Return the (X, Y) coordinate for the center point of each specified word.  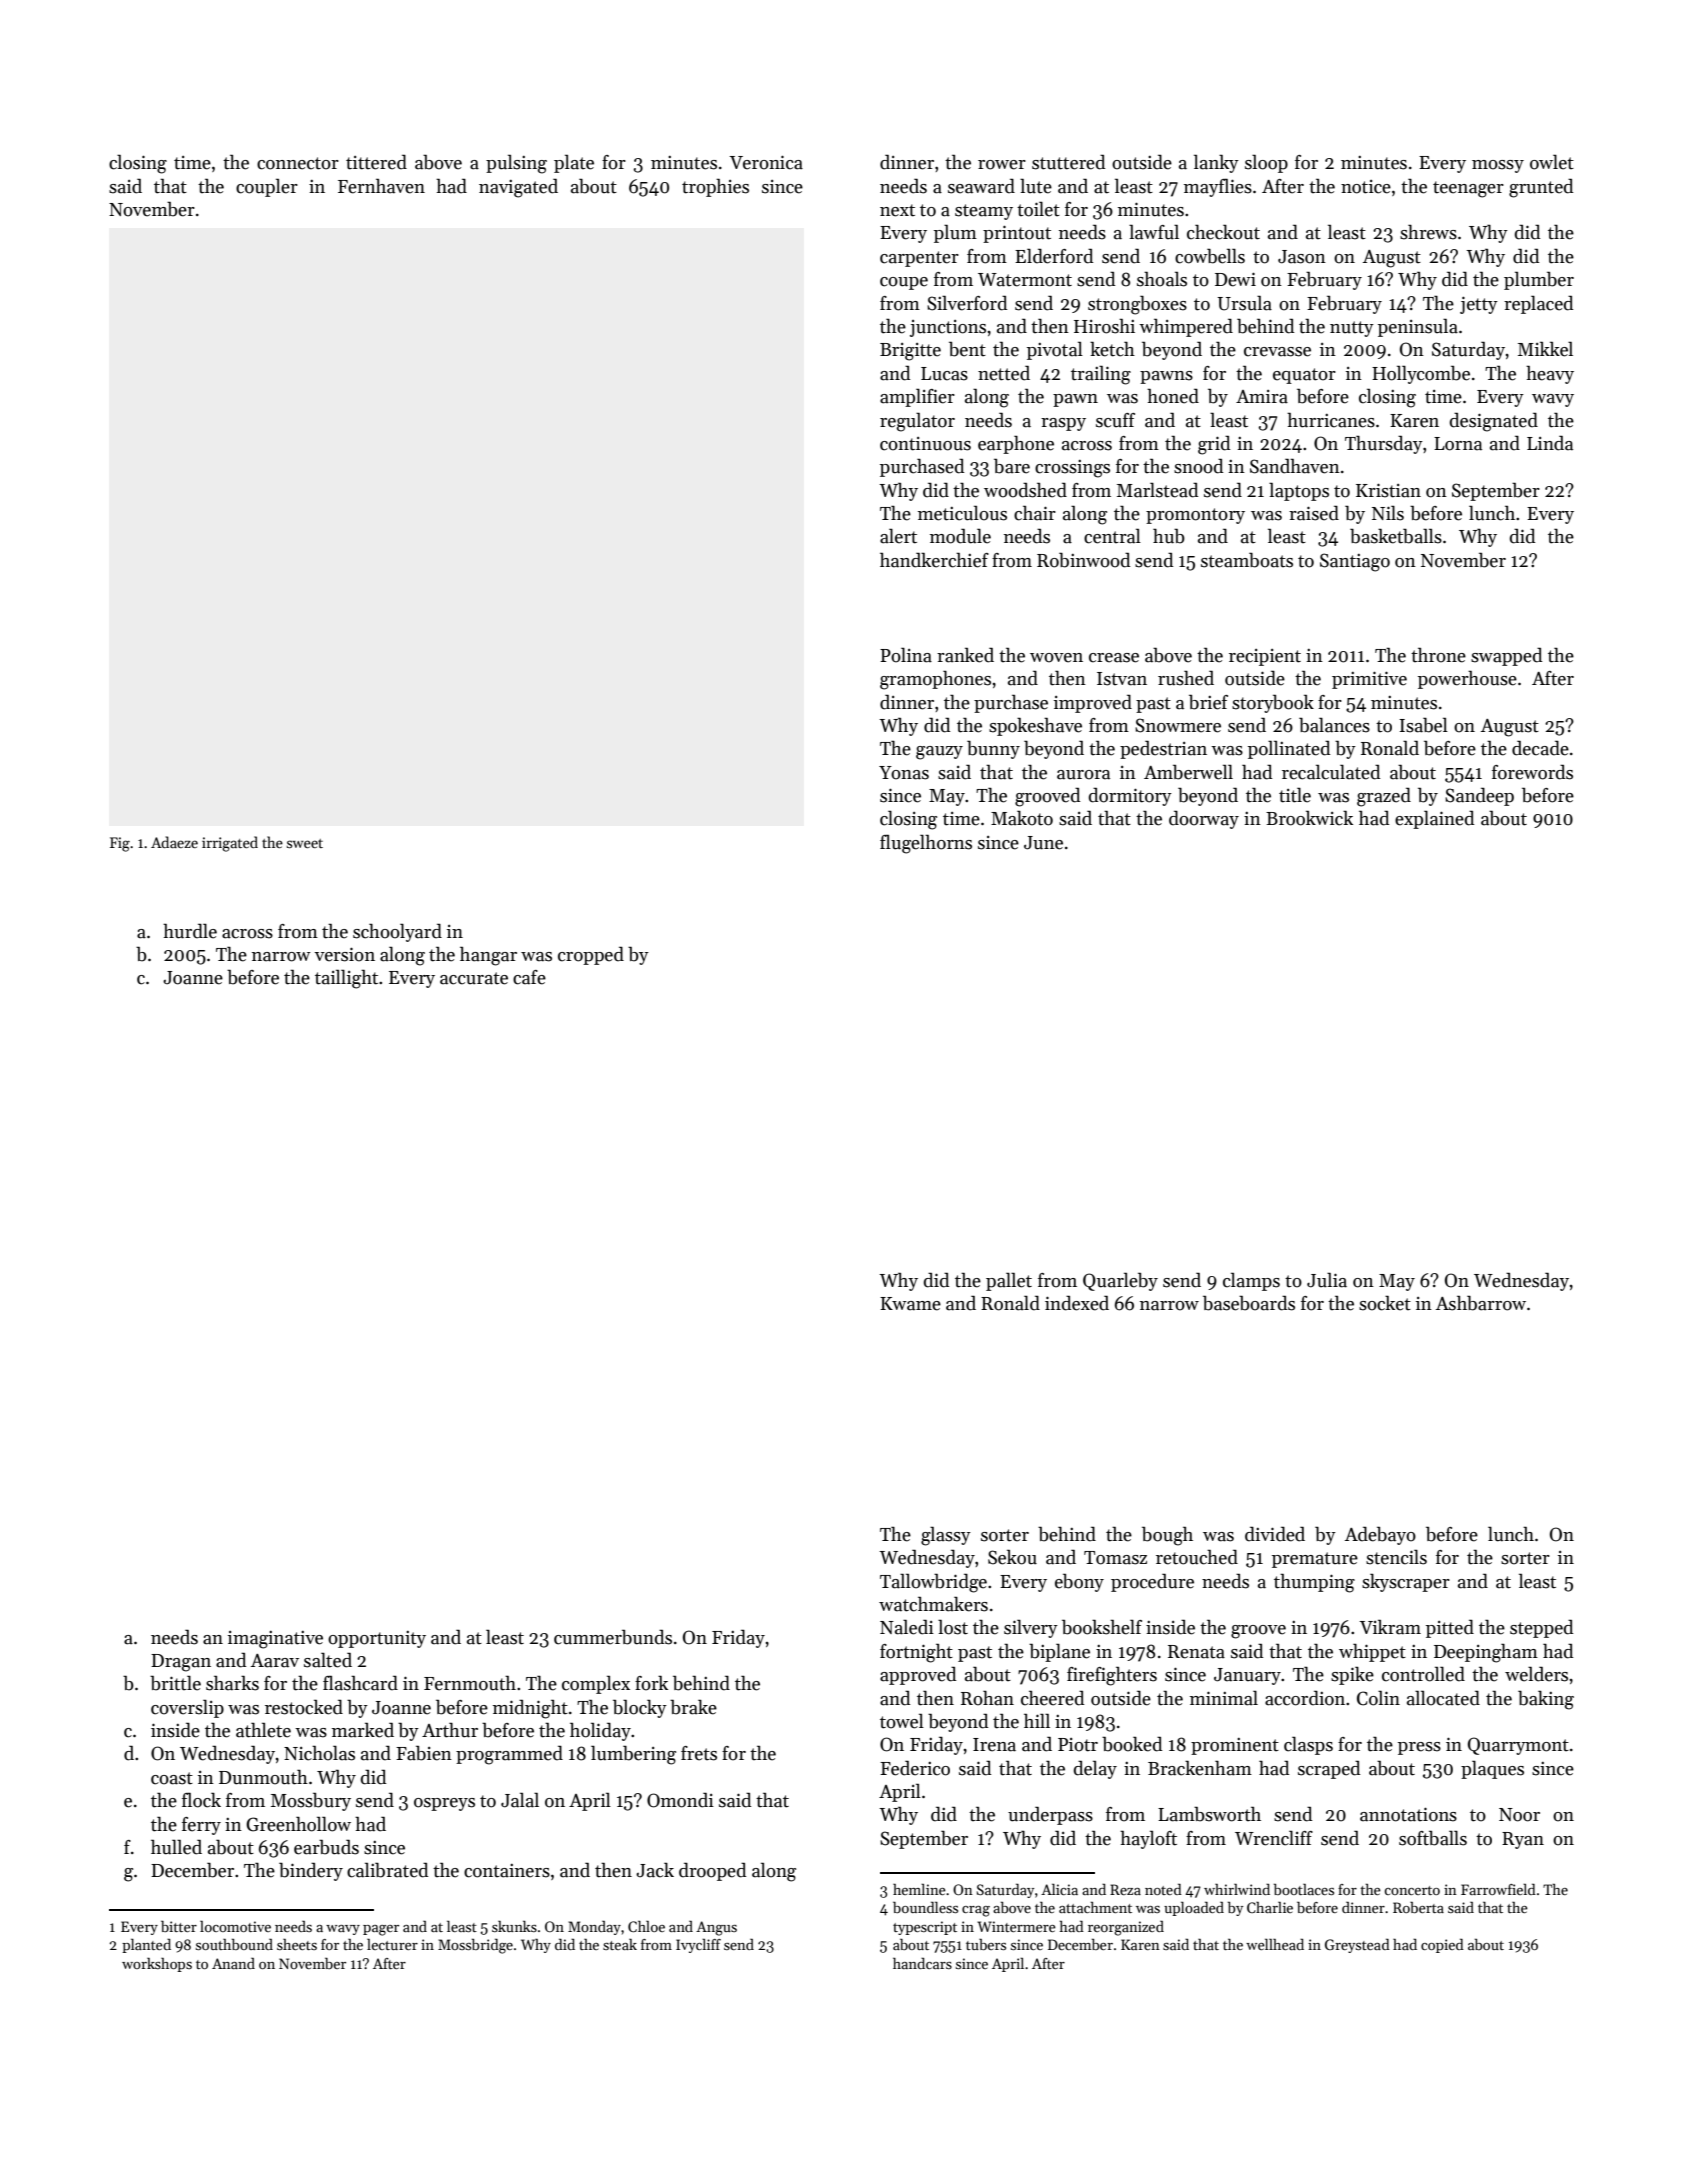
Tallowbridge (933, 1583)
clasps (1308, 1745)
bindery (311, 1871)
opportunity (377, 1639)
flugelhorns (926, 844)
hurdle (190, 931)
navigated (518, 188)
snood (1198, 466)
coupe (904, 283)
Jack (655, 1870)
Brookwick (1309, 818)
